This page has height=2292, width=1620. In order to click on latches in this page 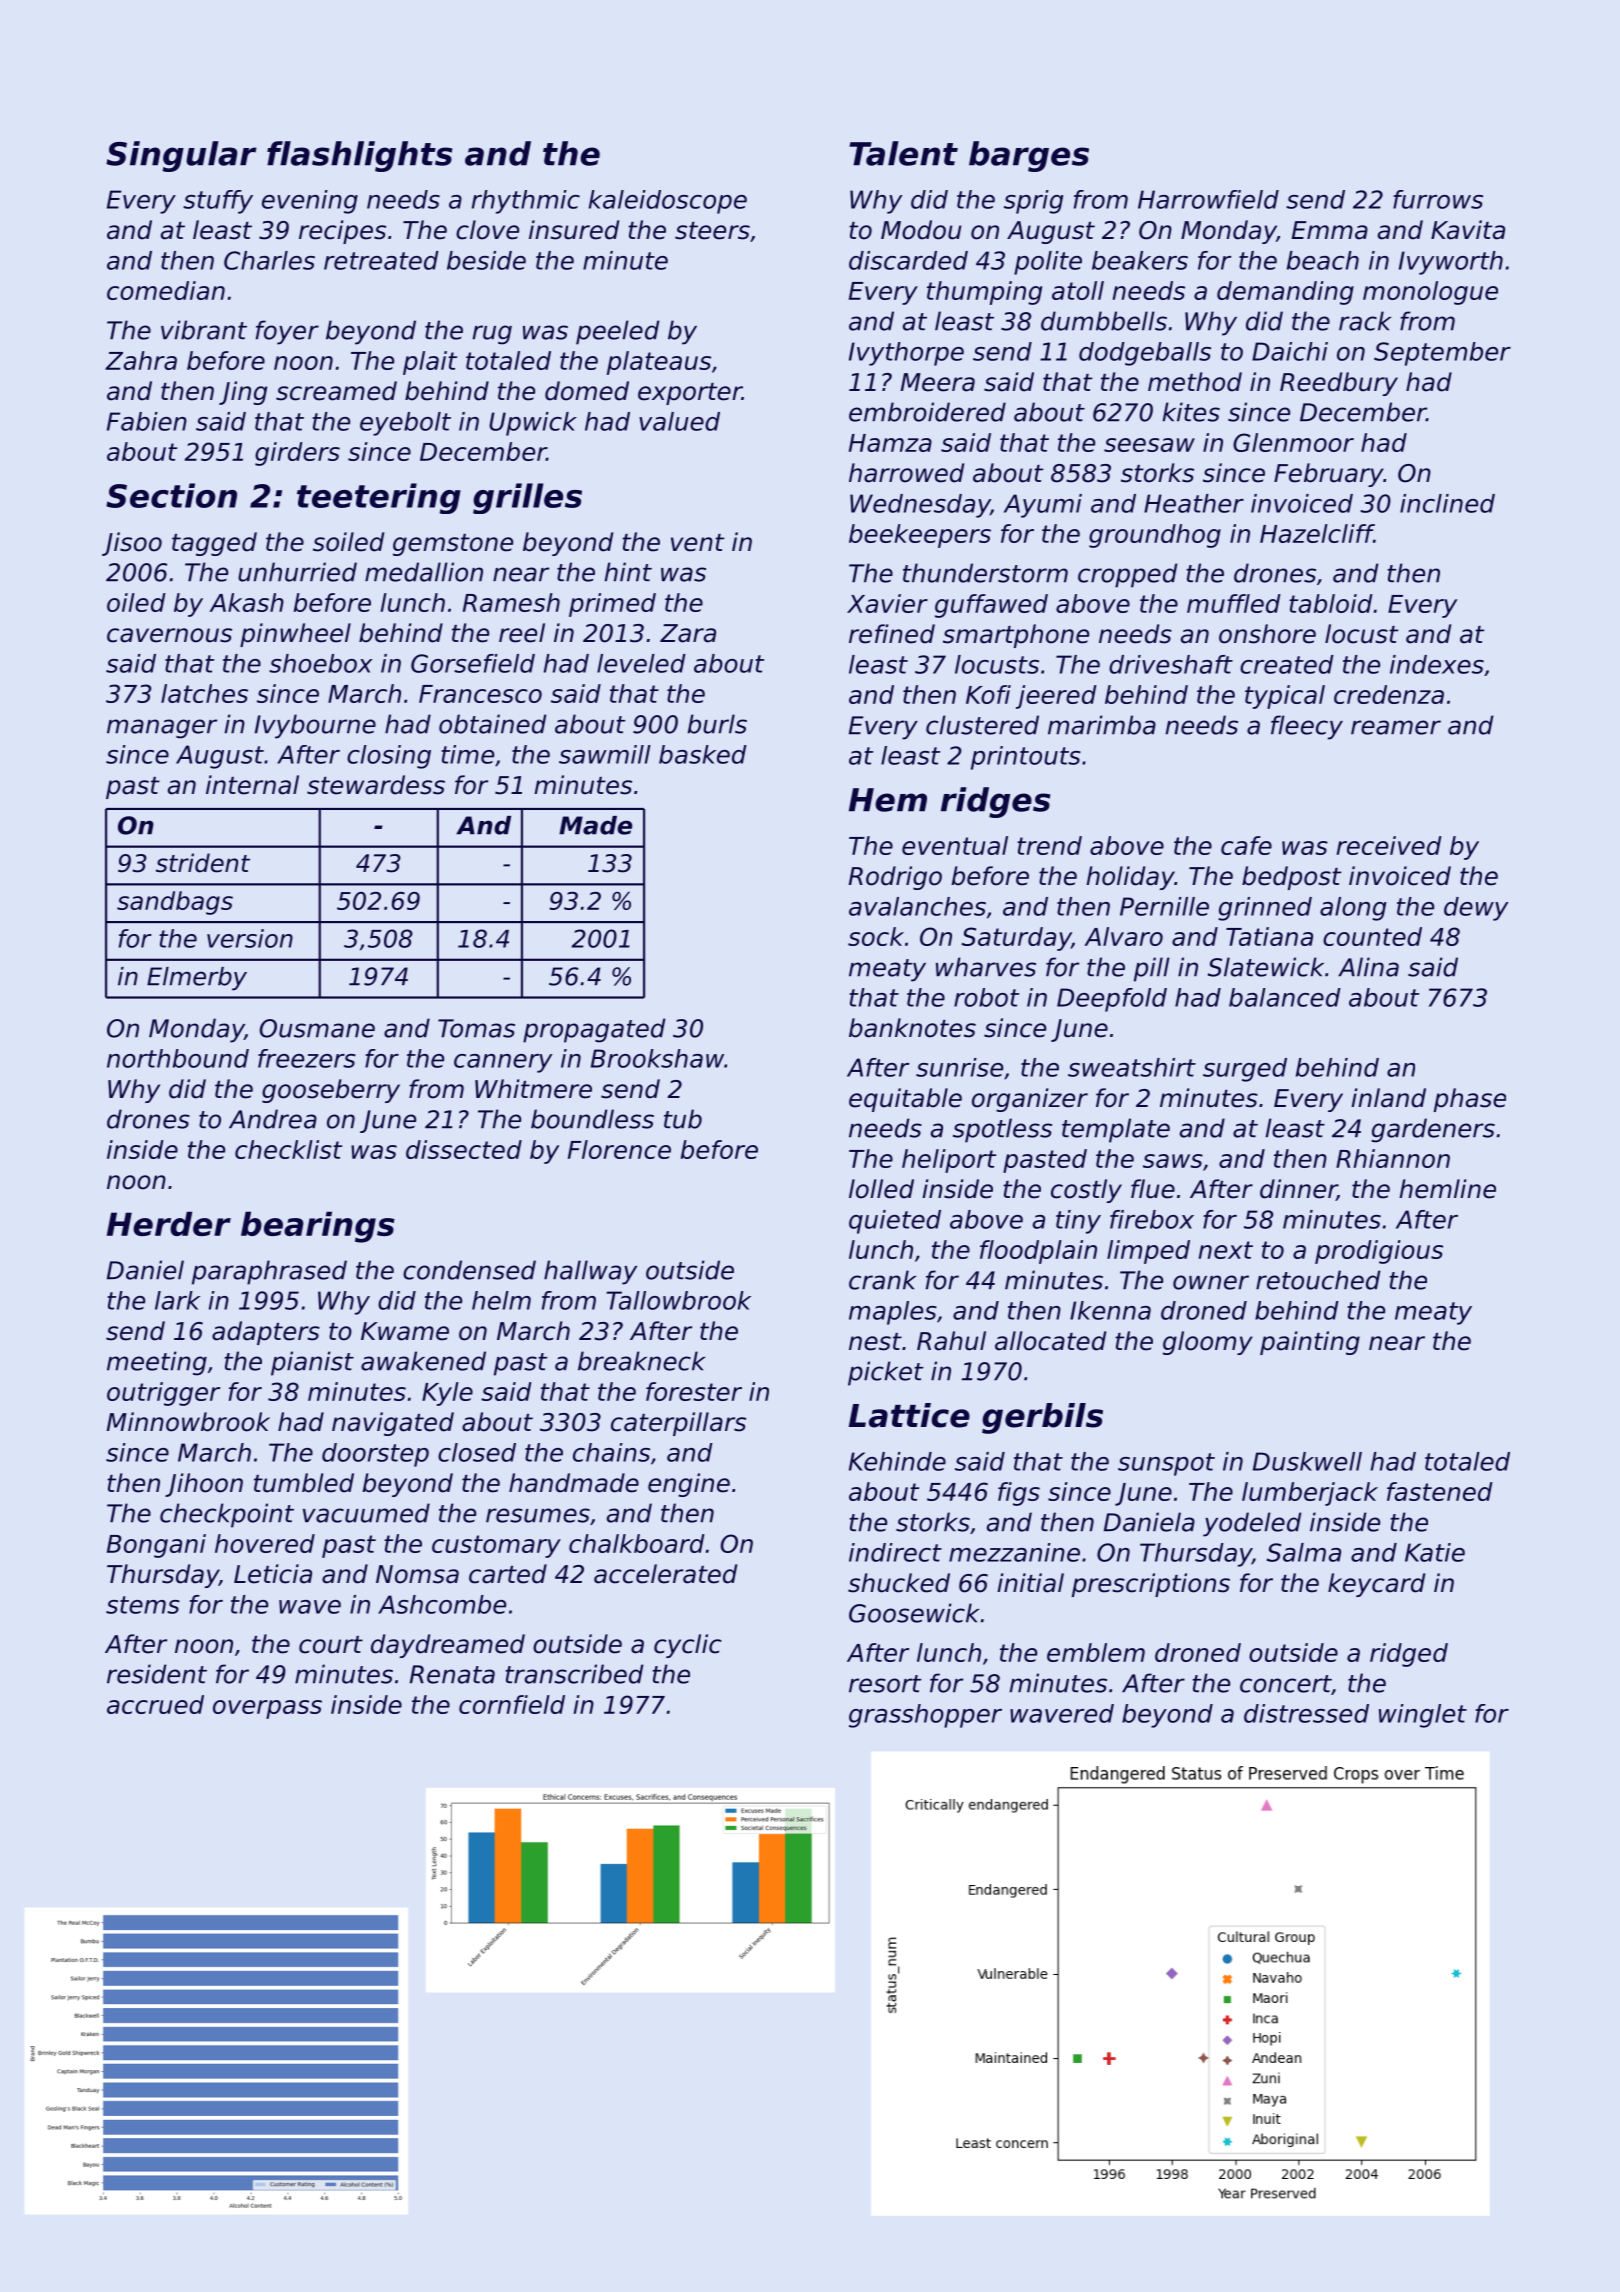, I will do `click(204, 693)`.
